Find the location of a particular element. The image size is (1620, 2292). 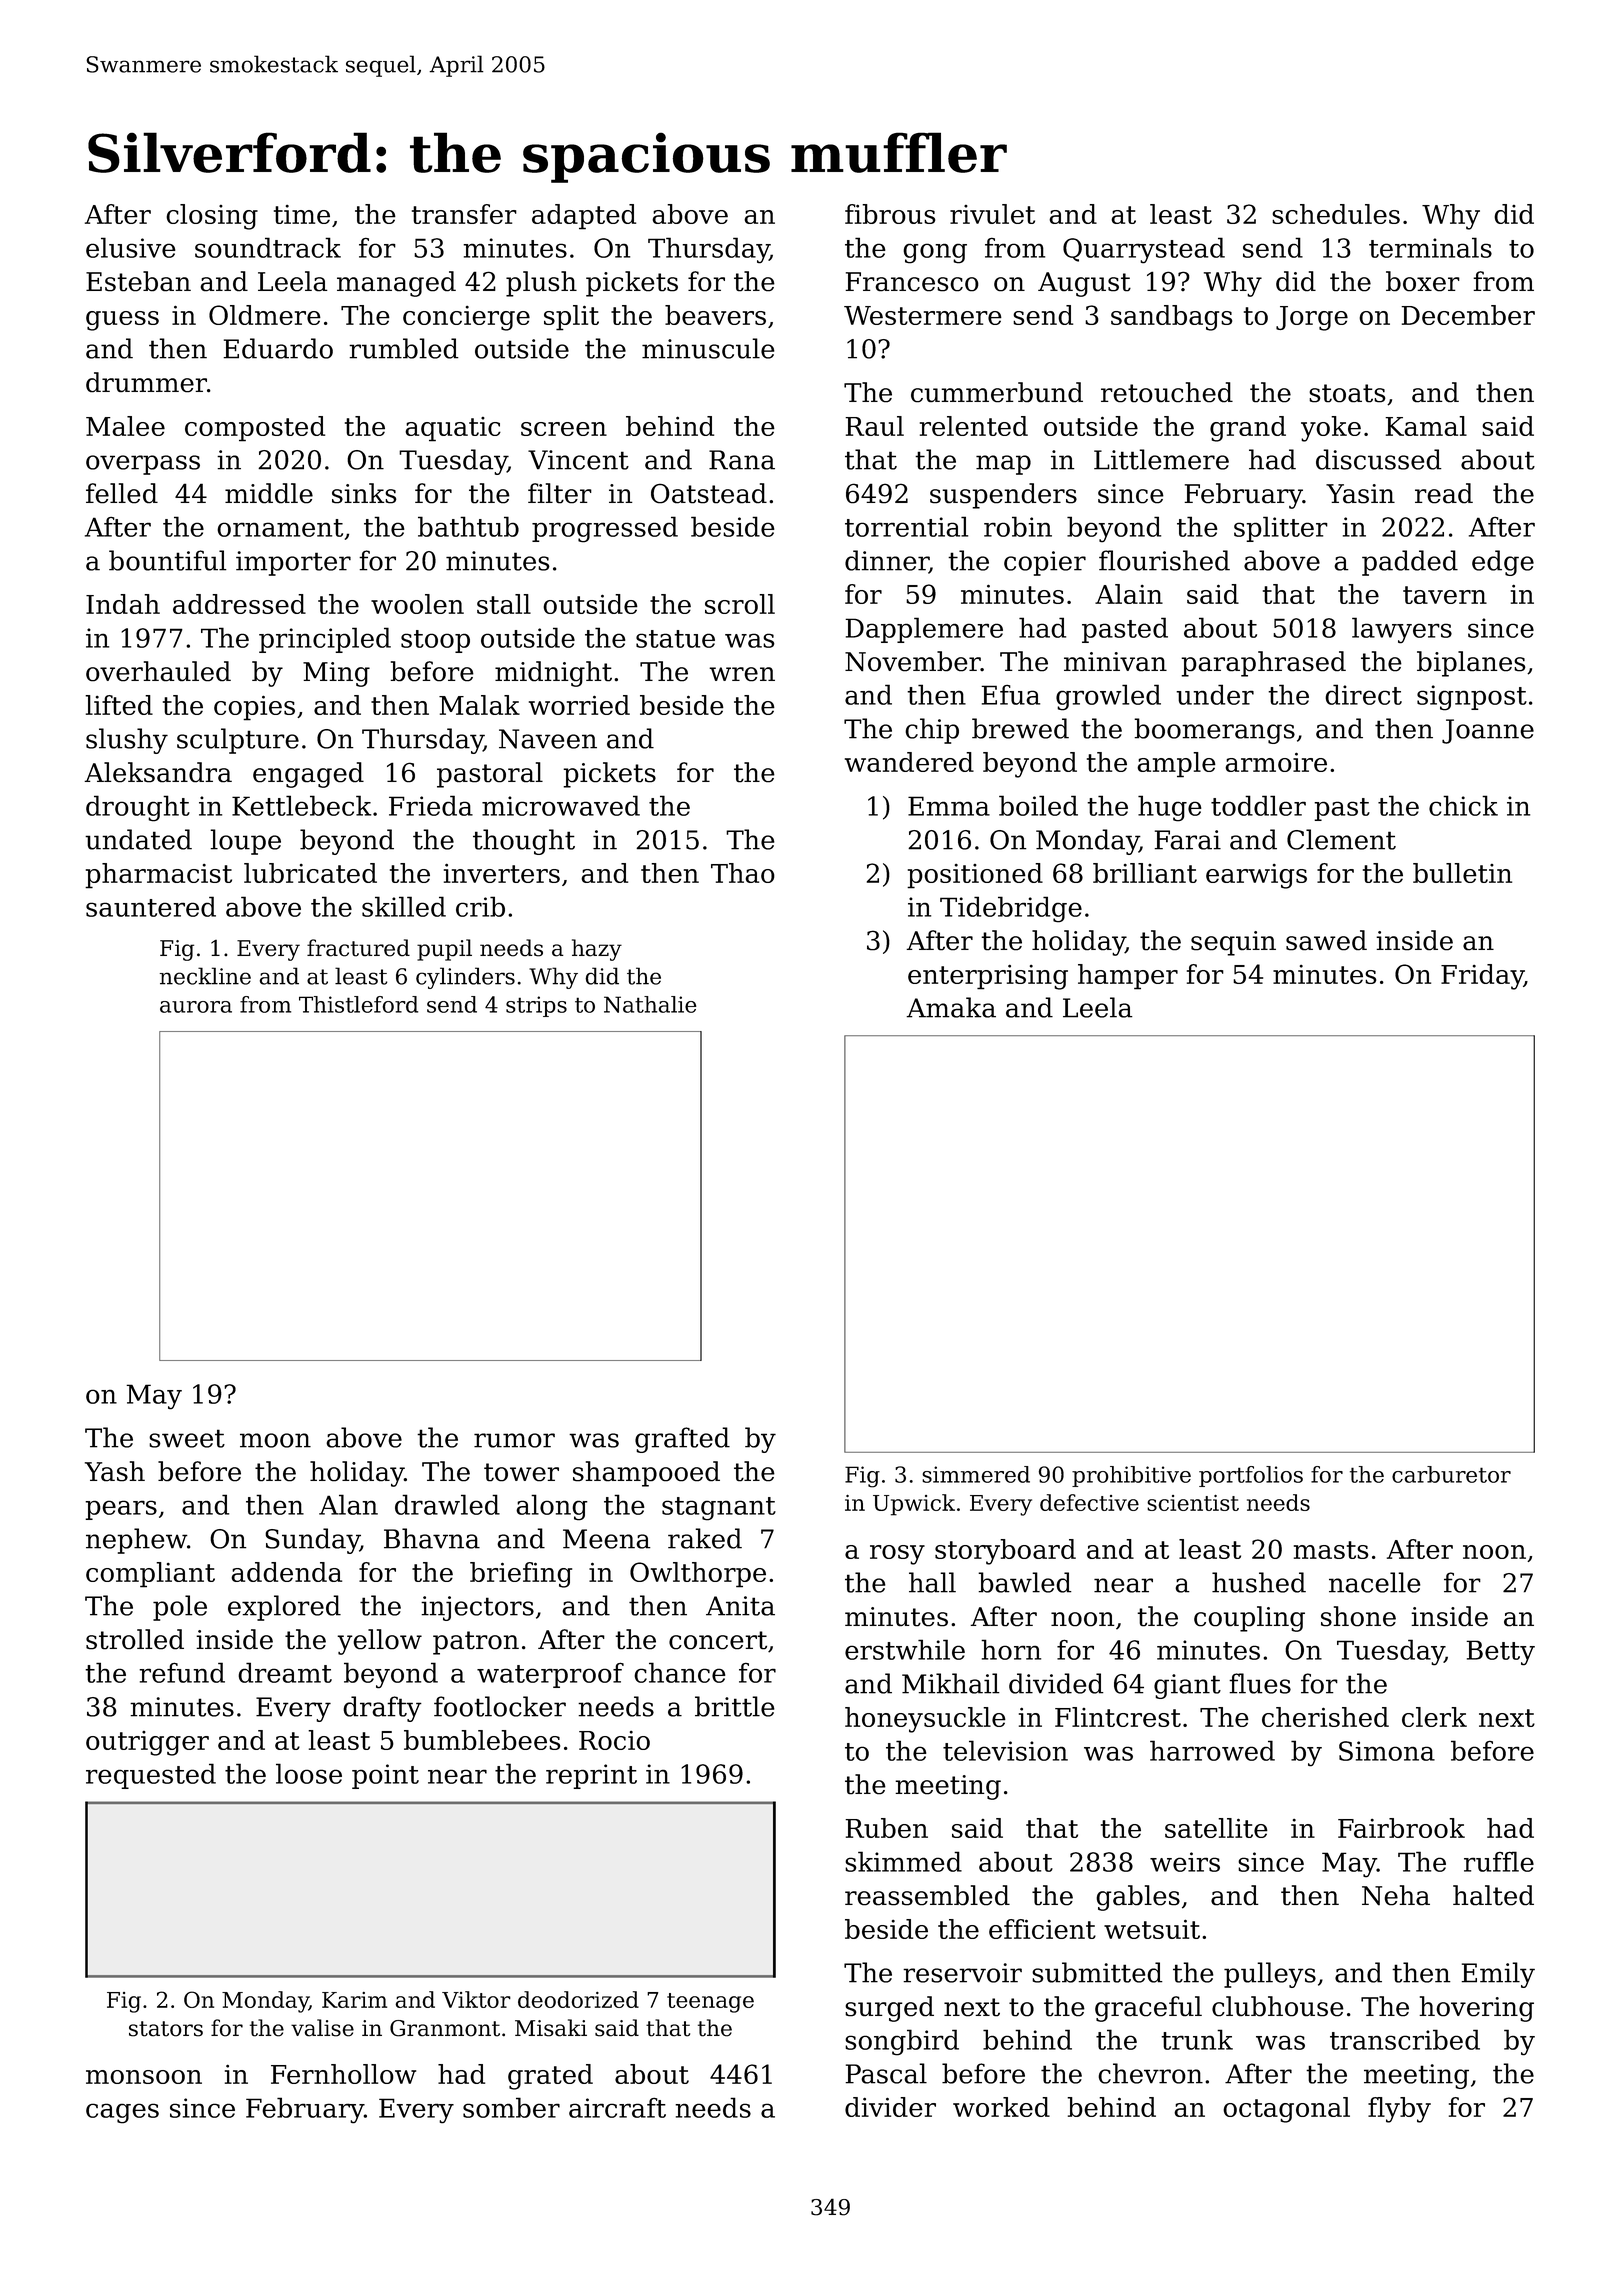

loupe is located at coordinates (245, 842).
